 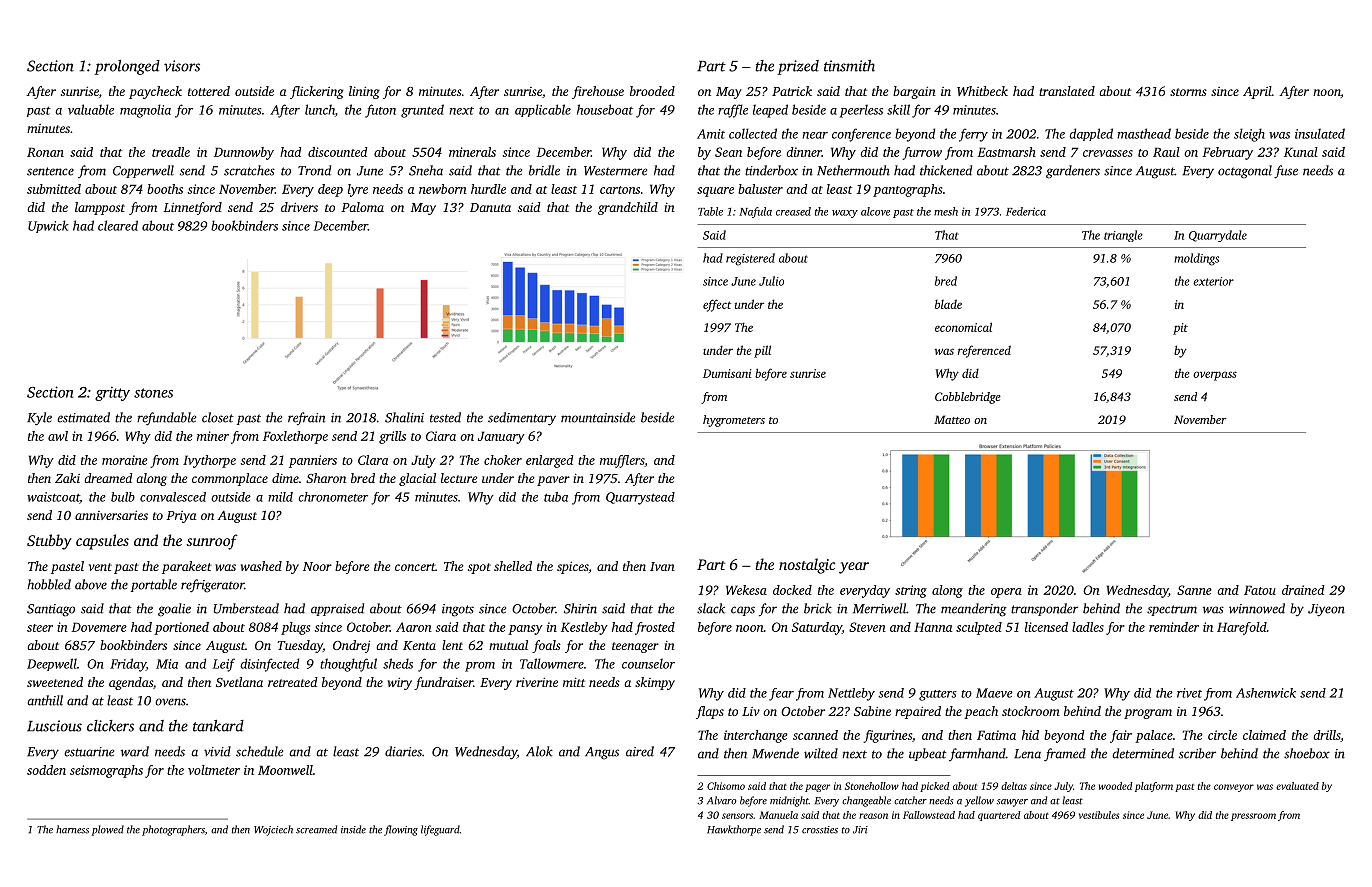 I want to click on translated, so click(x=1067, y=91).
